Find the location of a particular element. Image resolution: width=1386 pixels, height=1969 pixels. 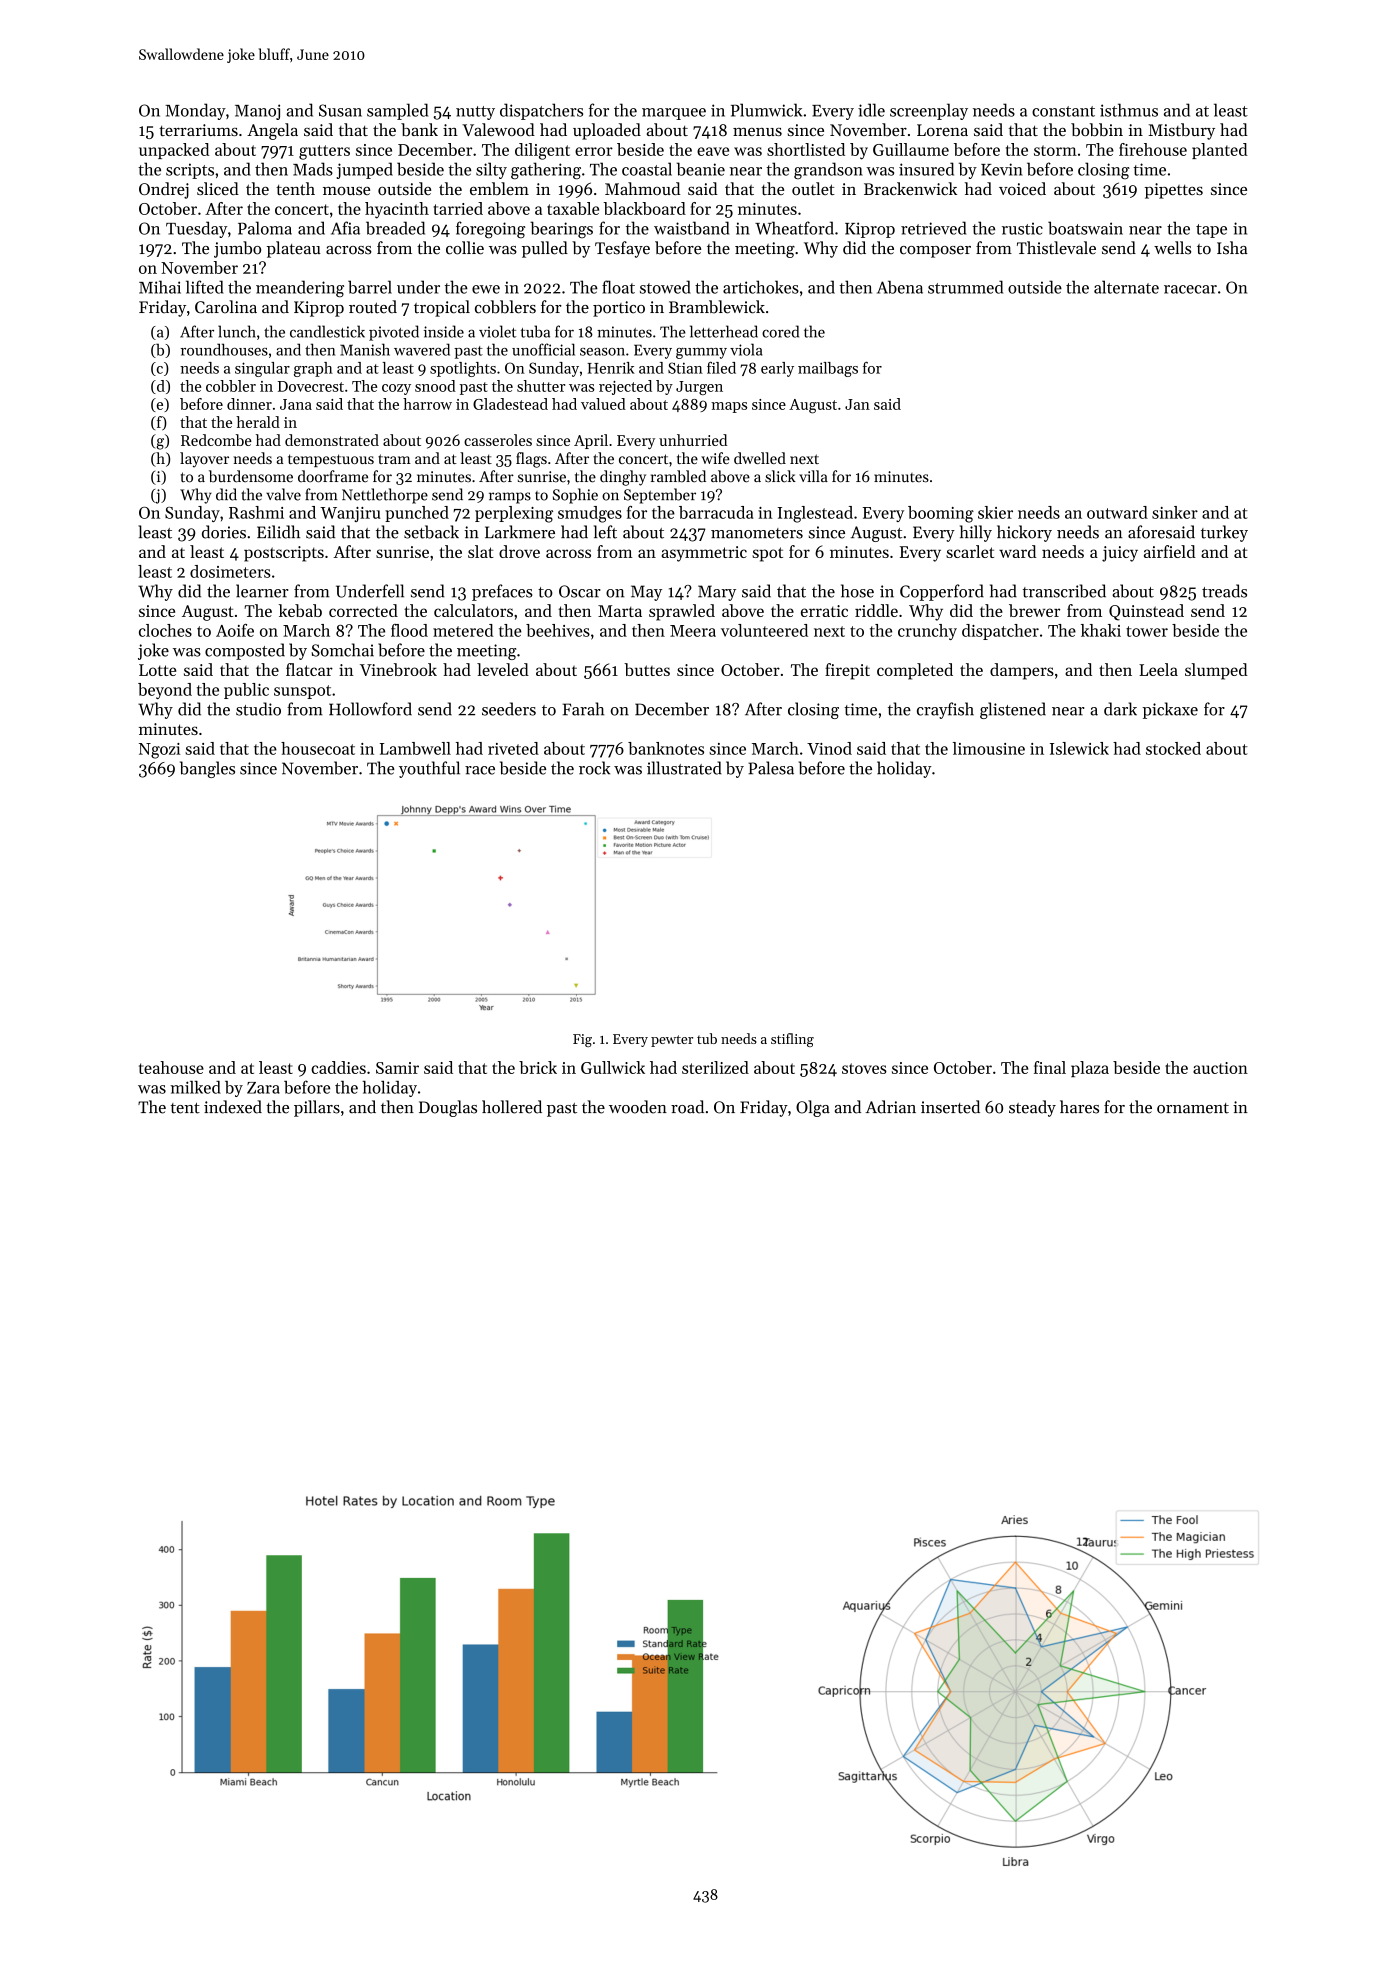

youthful is located at coordinates (429, 769).
